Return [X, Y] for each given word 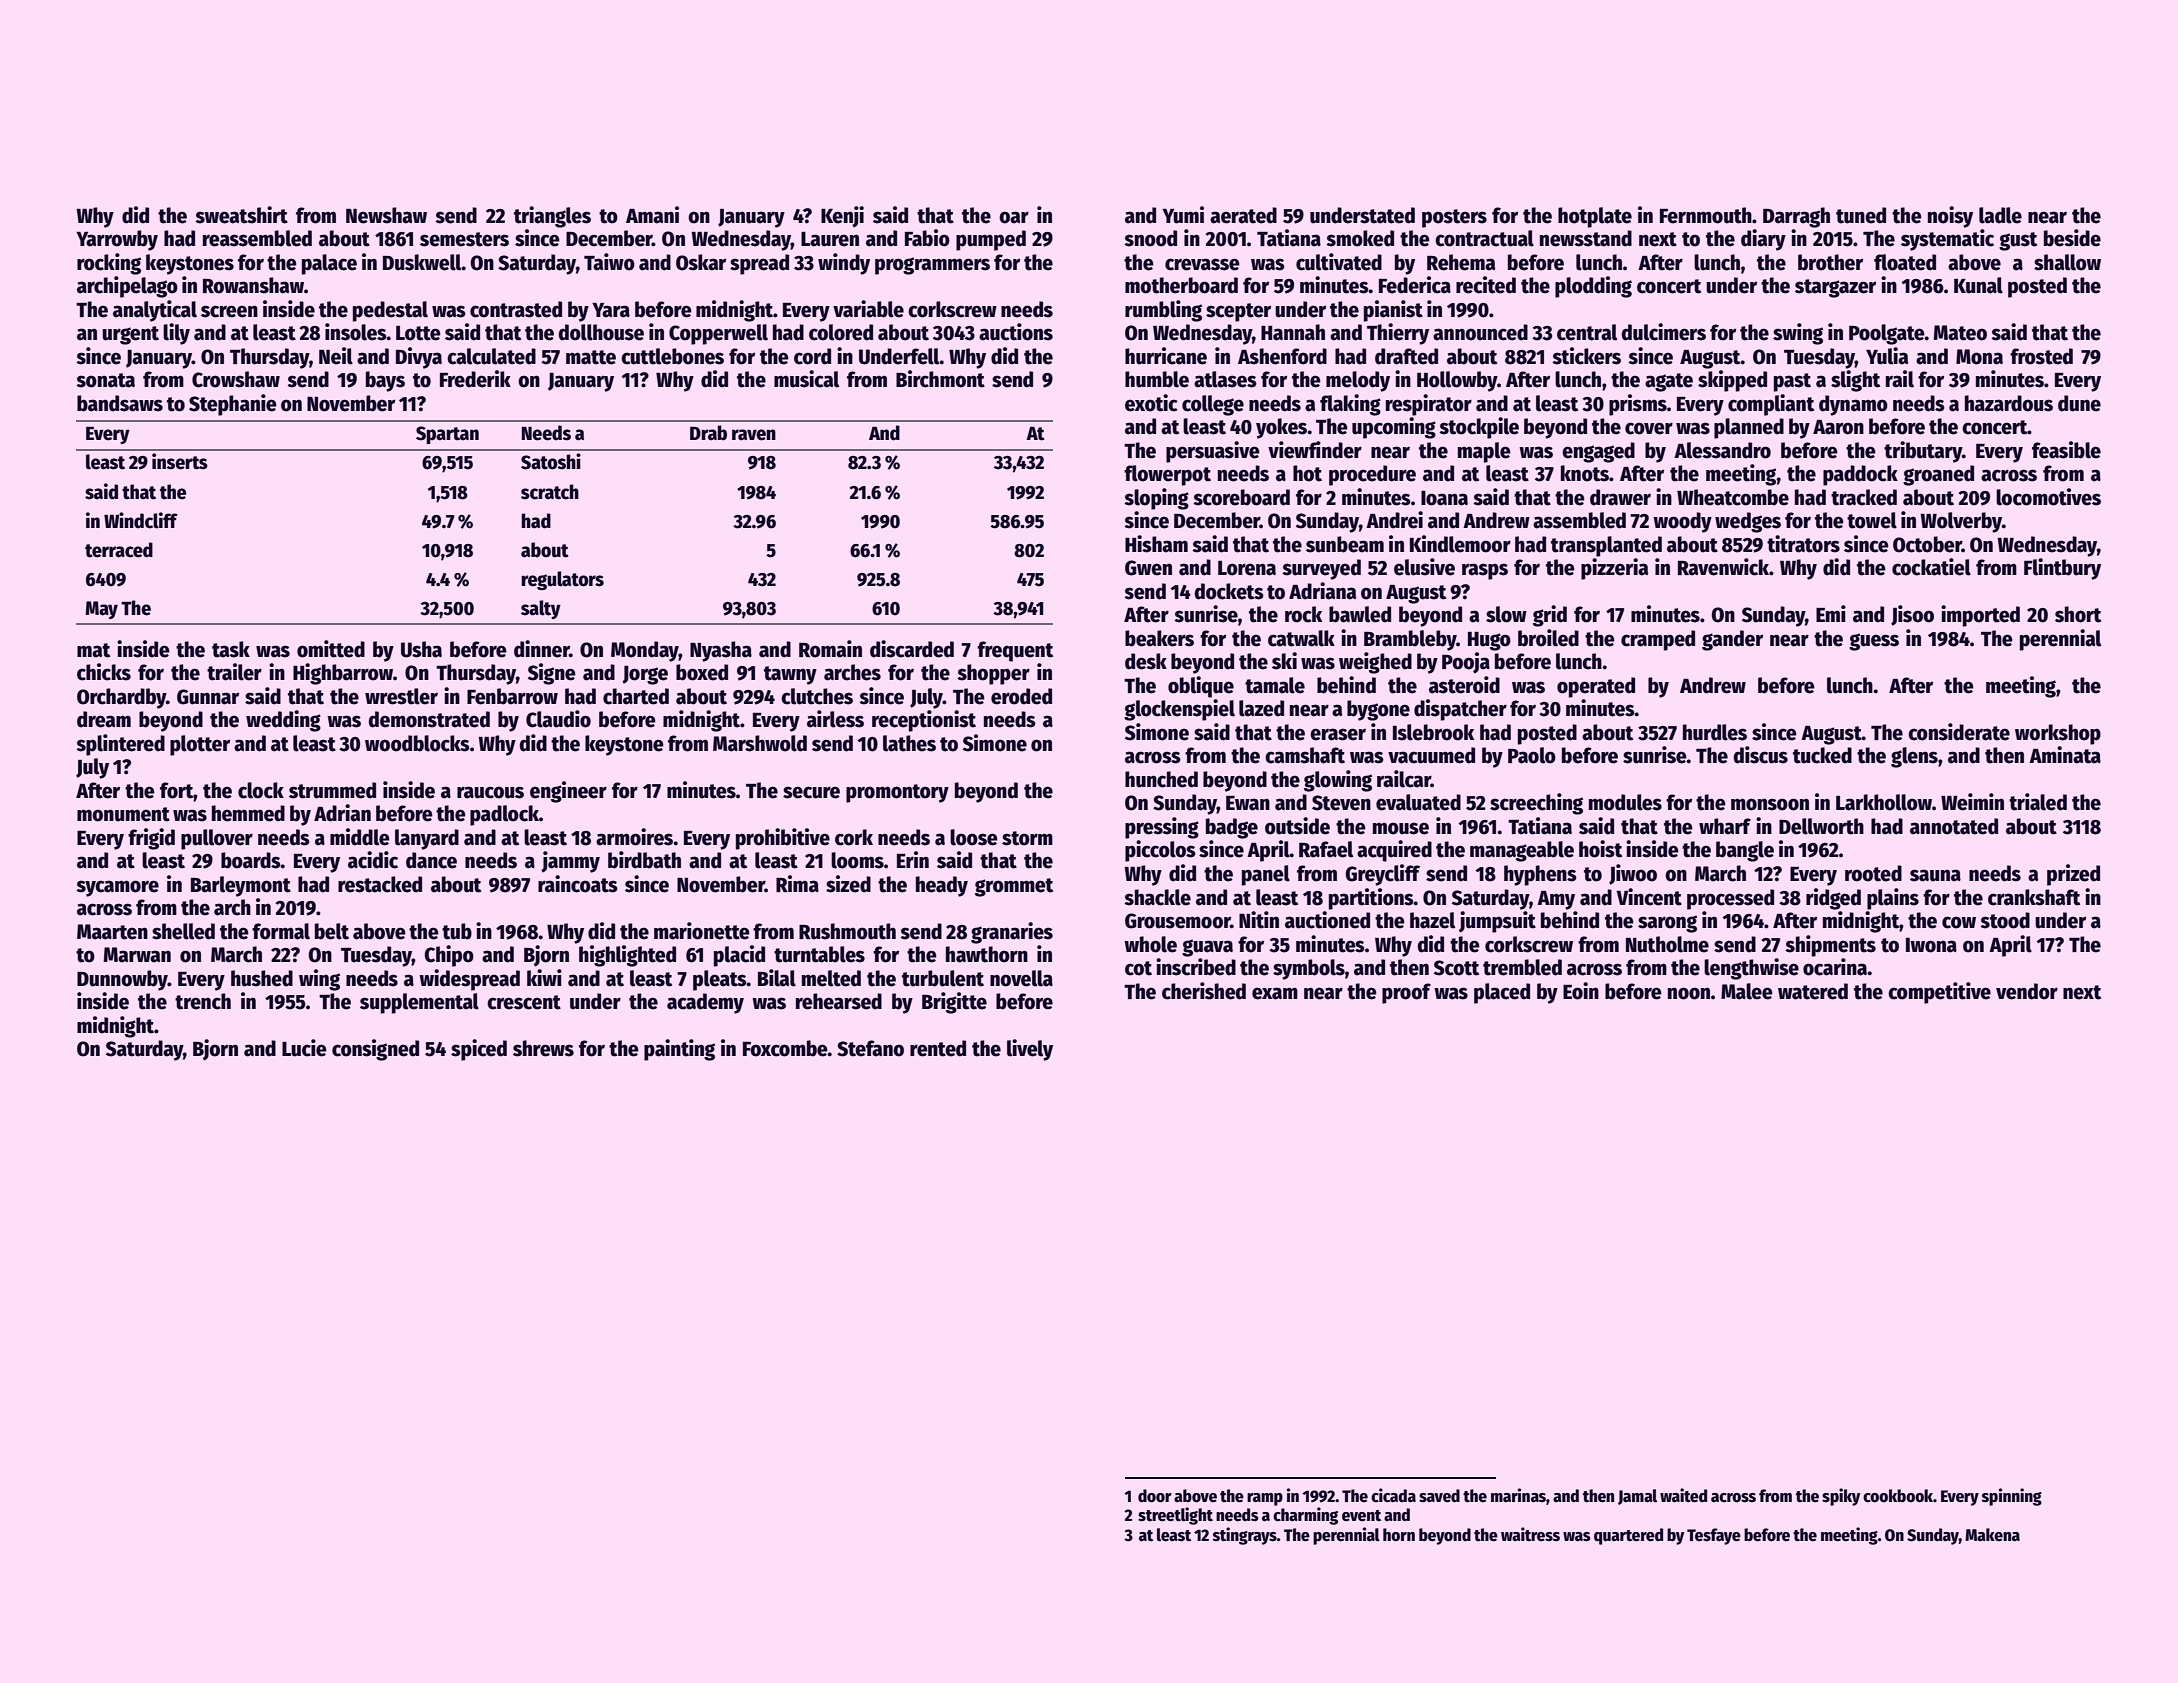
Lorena [1247, 568]
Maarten [112, 932]
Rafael [1326, 849]
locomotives [2048, 497]
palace [329, 264]
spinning [2012, 1497]
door [1155, 1496]
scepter [1238, 312]
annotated [1954, 826]
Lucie [304, 1048]
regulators [562, 580]
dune [2079, 403]
